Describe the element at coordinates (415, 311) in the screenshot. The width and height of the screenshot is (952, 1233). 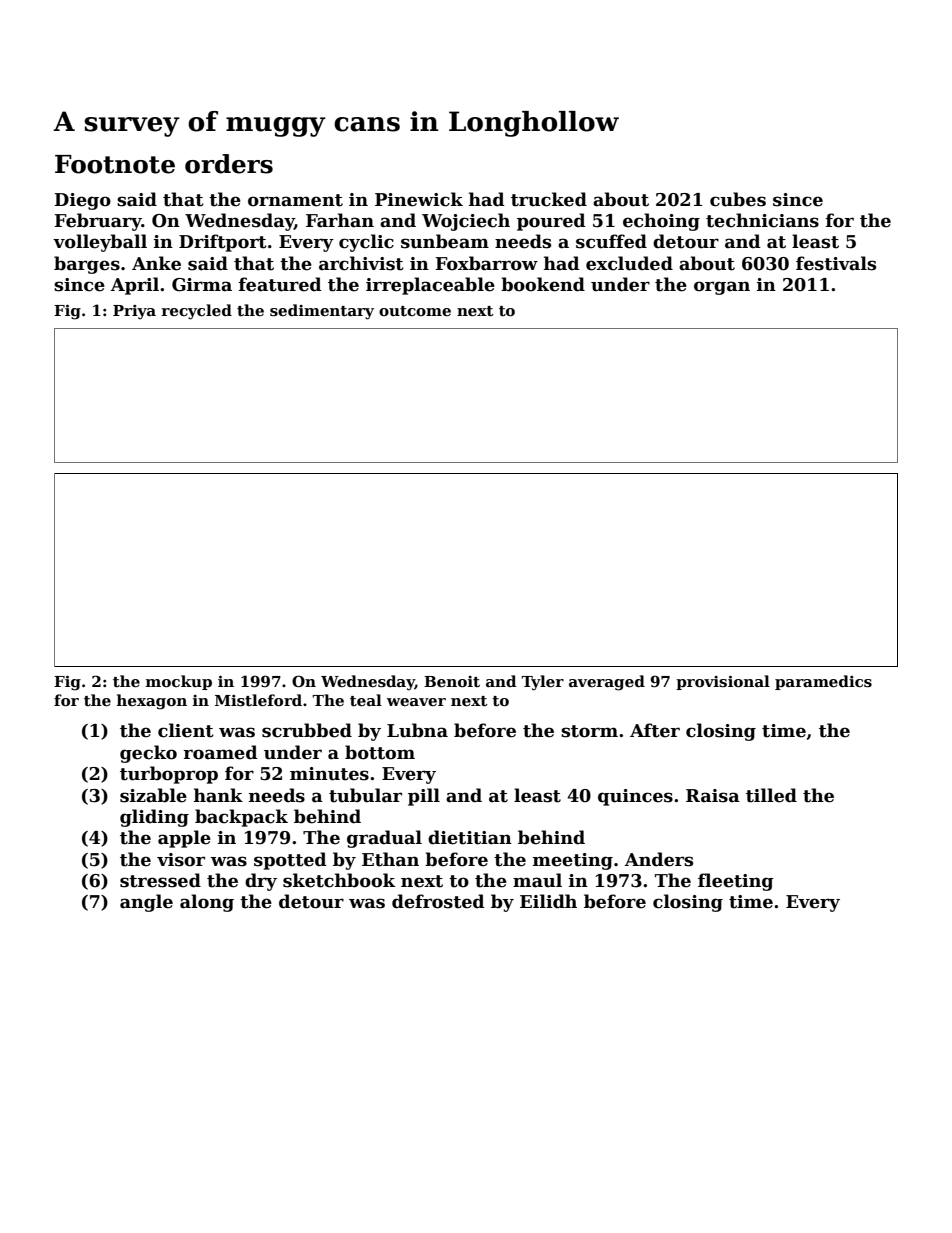
I see `outcome` at that location.
